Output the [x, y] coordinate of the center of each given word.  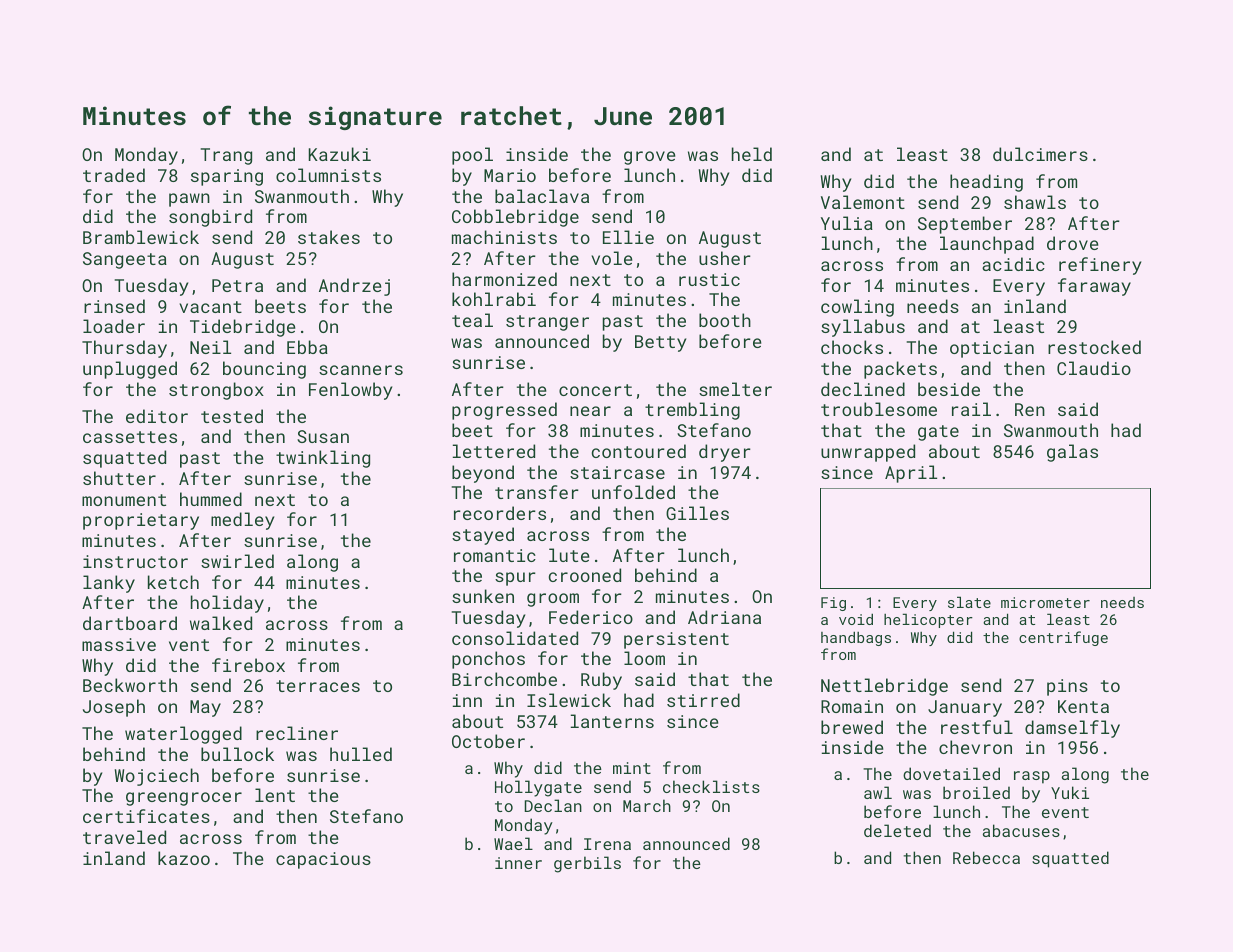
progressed [504, 411]
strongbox [216, 391]
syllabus [863, 328]
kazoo [184, 858]
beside [949, 389]
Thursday [124, 349]
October [488, 741]
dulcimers [1040, 154]
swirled [237, 561]
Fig [833, 604]
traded [114, 175]
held [752, 154]
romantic [495, 555]
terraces [318, 686]
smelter [735, 389]
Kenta [1083, 706]
